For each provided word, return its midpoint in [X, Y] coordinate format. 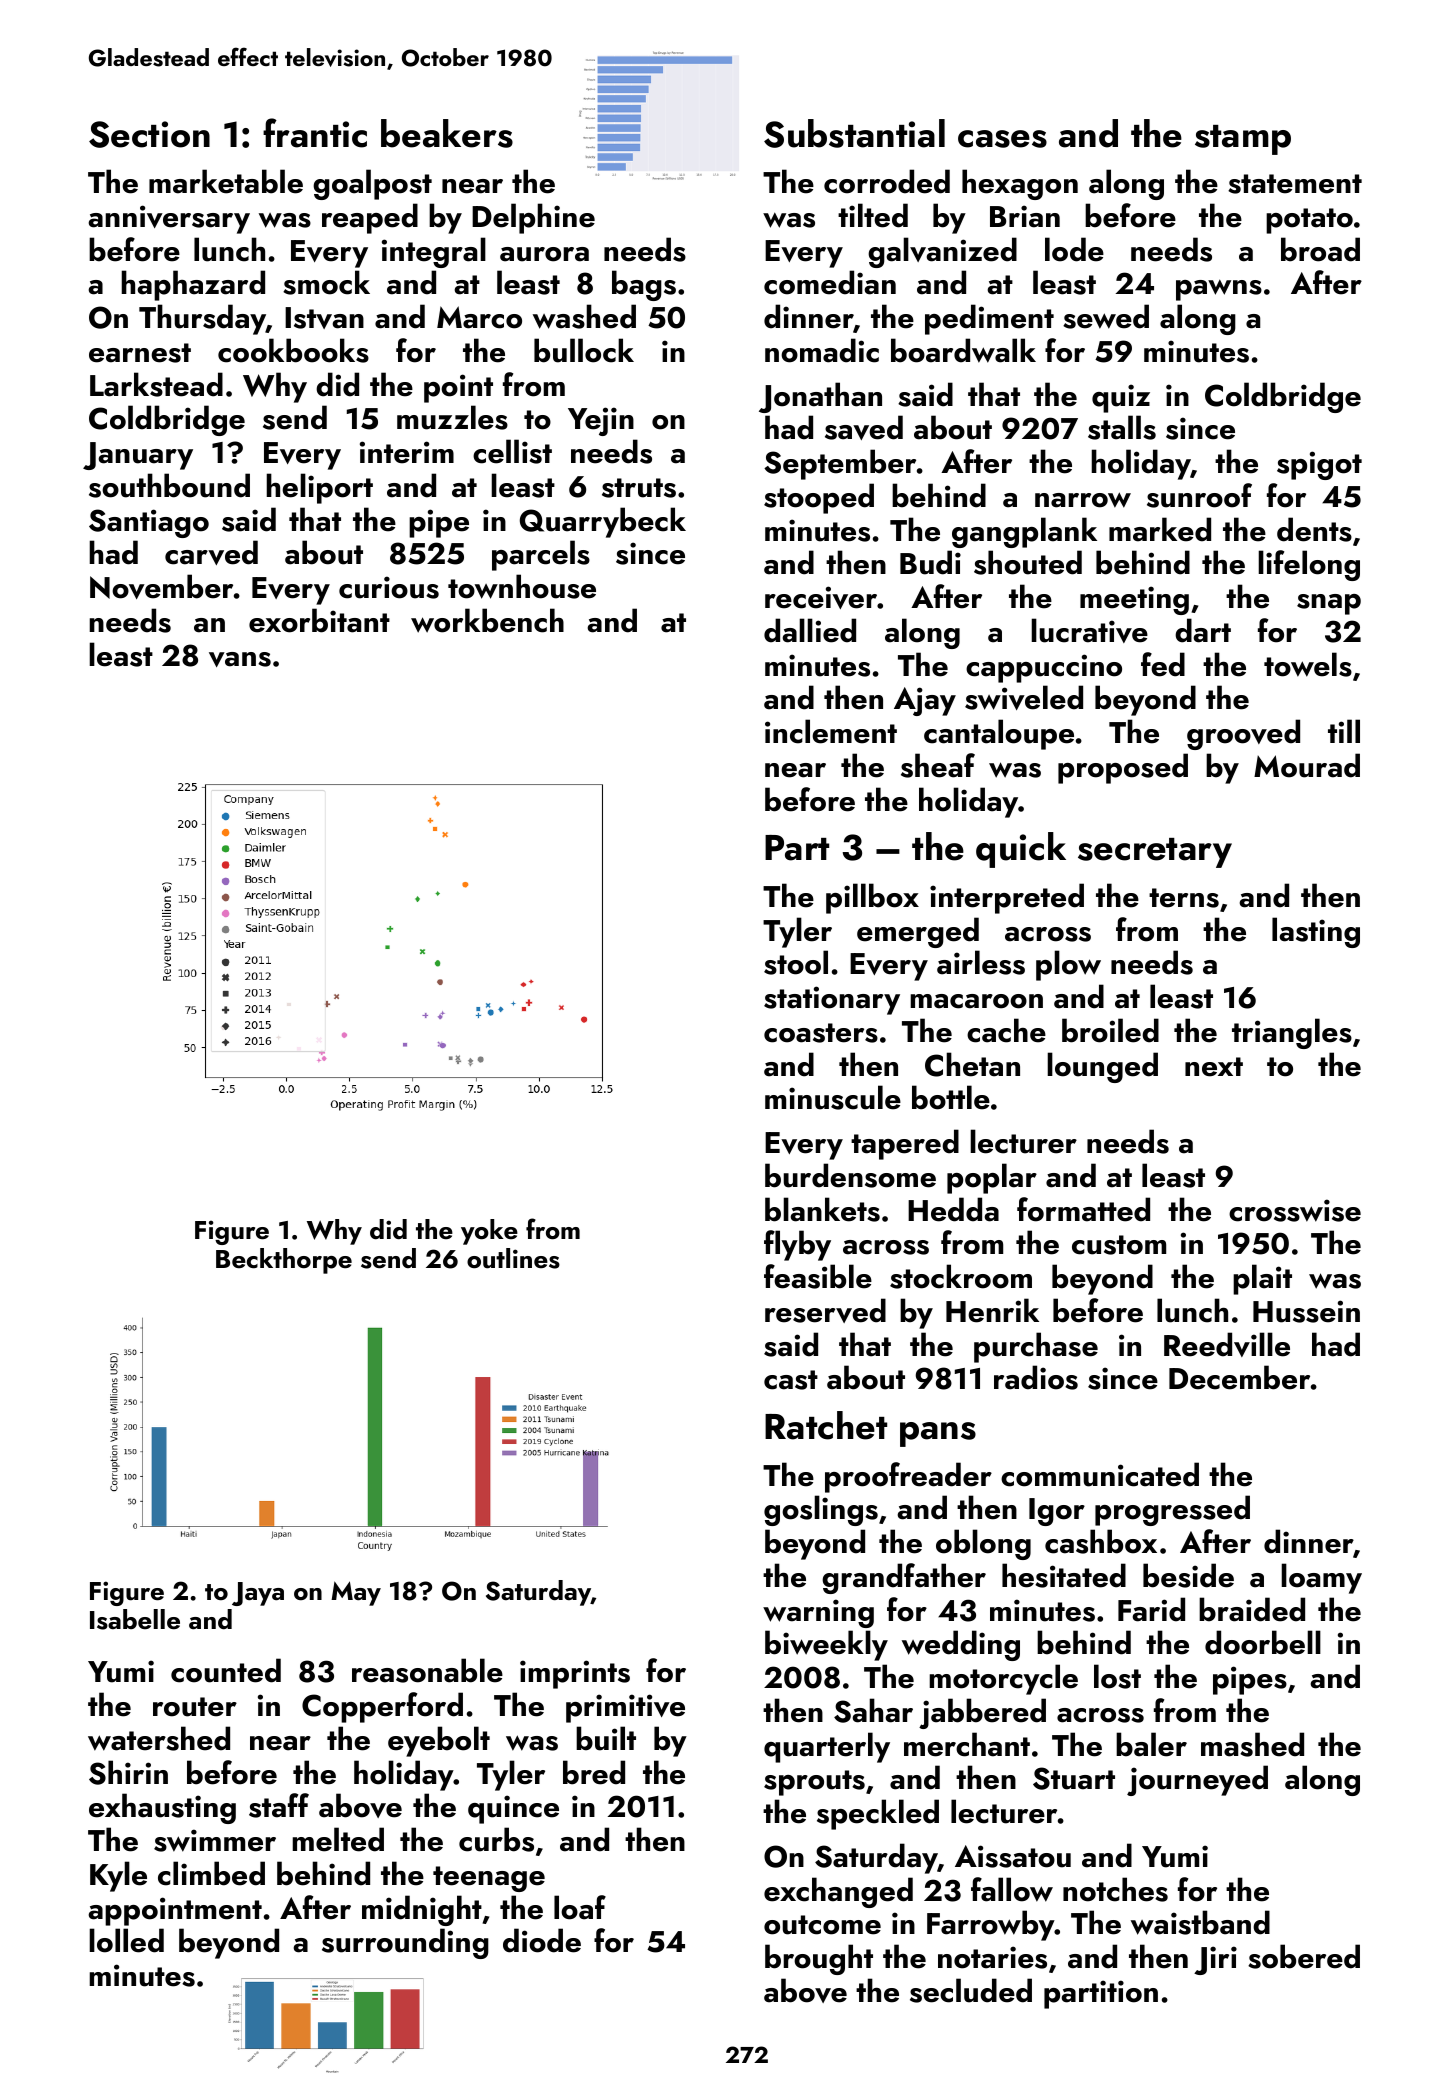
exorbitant [319, 620]
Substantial [854, 133]
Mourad [1307, 765]
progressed [1172, 1510]
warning [818, 1613]
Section [149, 134]
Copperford [382, 1707]
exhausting [162, 1808]
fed [1163, 664]
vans [240, 659]
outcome [822, 1925]
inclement [831, 731]
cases [1002, 139]
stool [796, 962]
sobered [1304, 1956]
